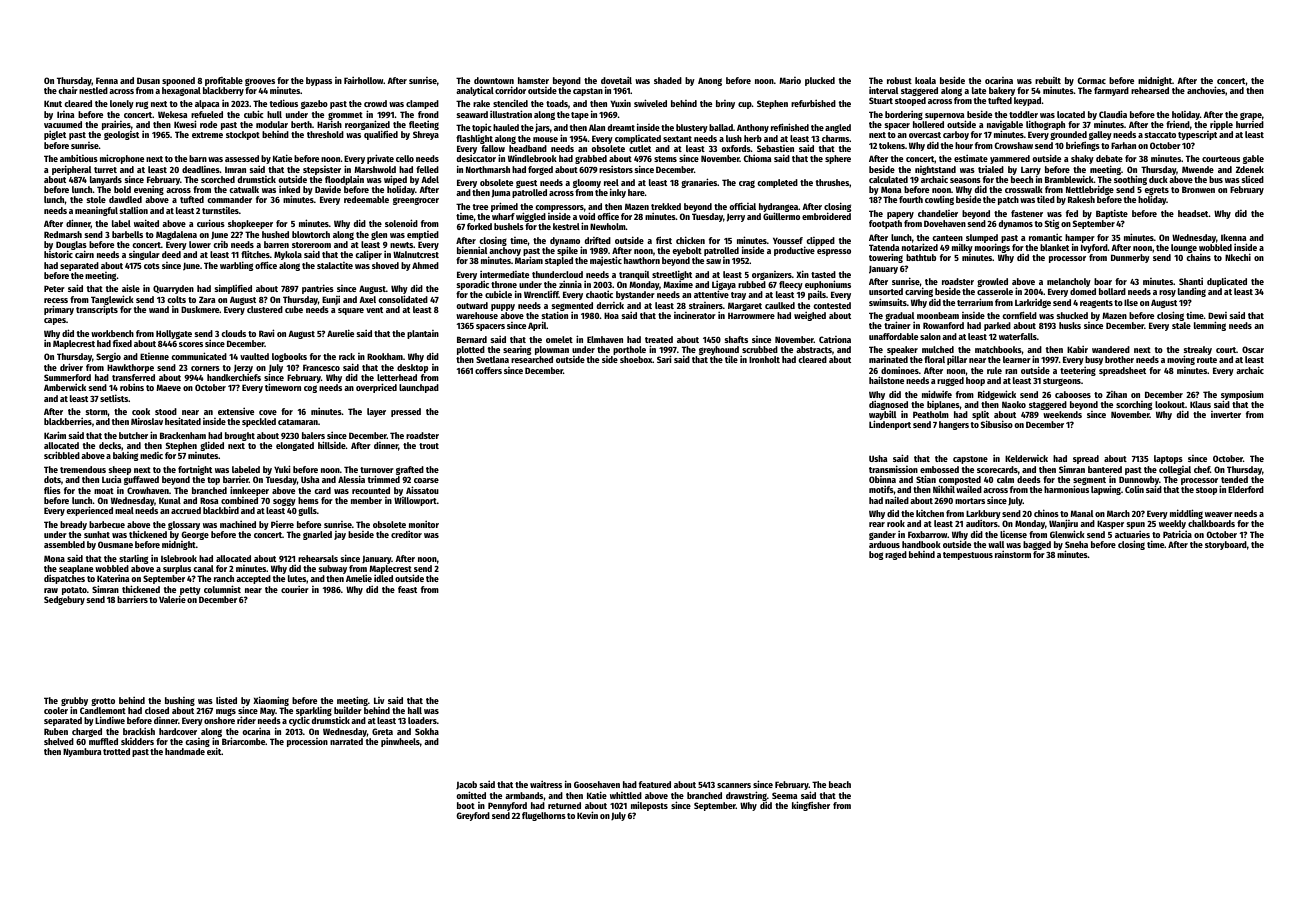 This image has height=924, width=1308. I want to click on lapwing, so click(1106, 490).
